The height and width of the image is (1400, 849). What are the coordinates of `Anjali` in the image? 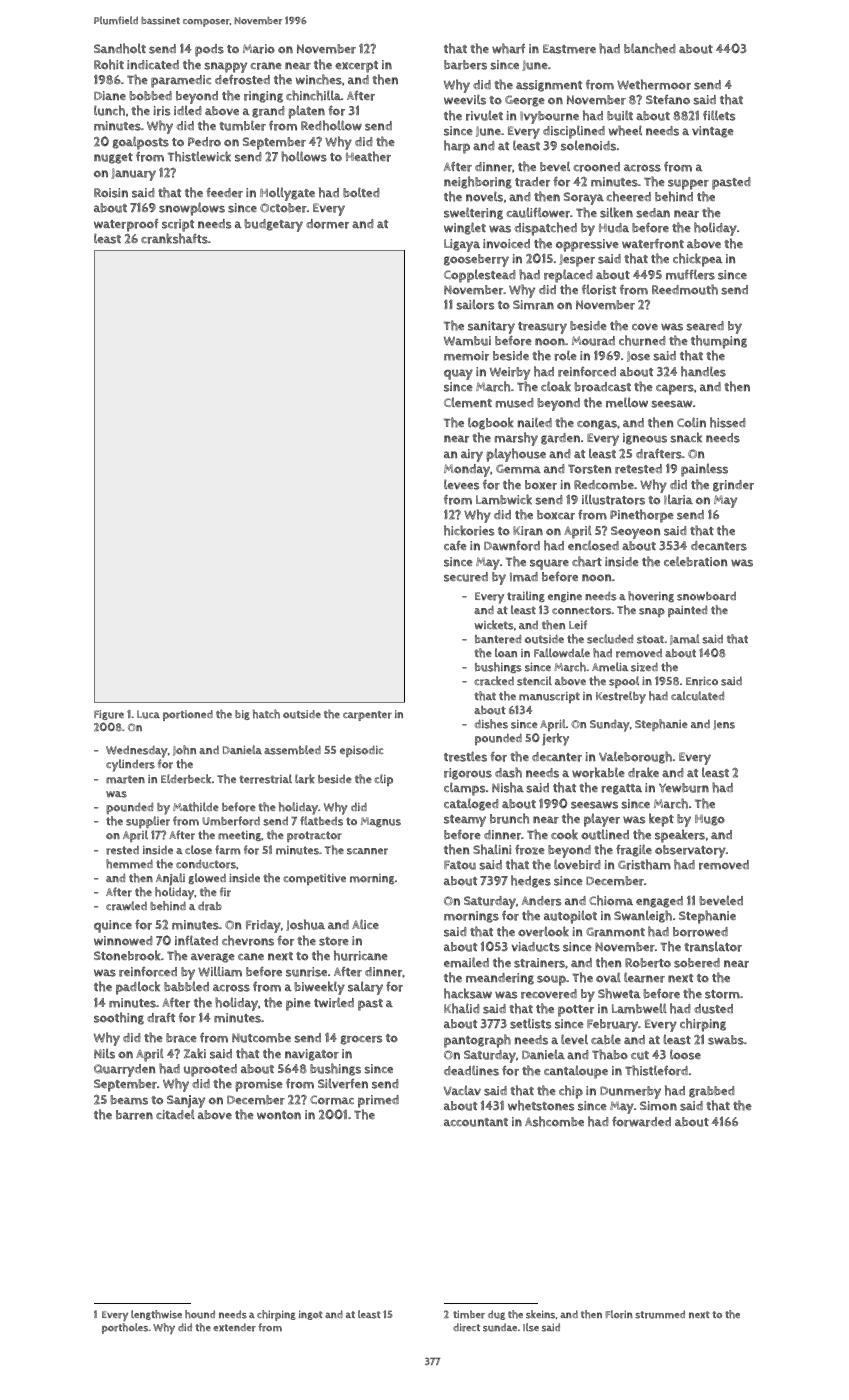 It's located at (170, 879).
